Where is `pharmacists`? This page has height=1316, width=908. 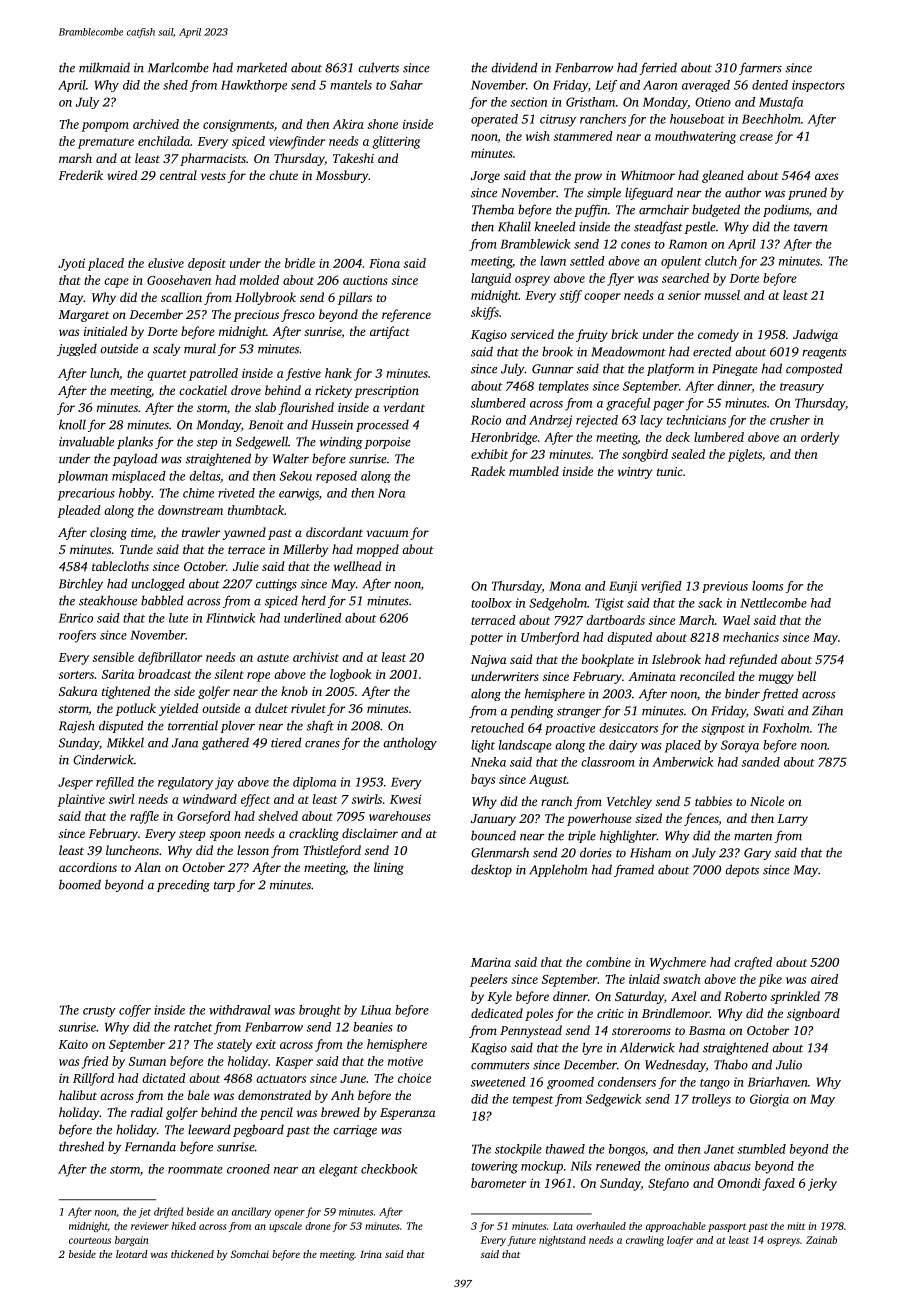 pharmacists is located at coordinates (213, 159).
